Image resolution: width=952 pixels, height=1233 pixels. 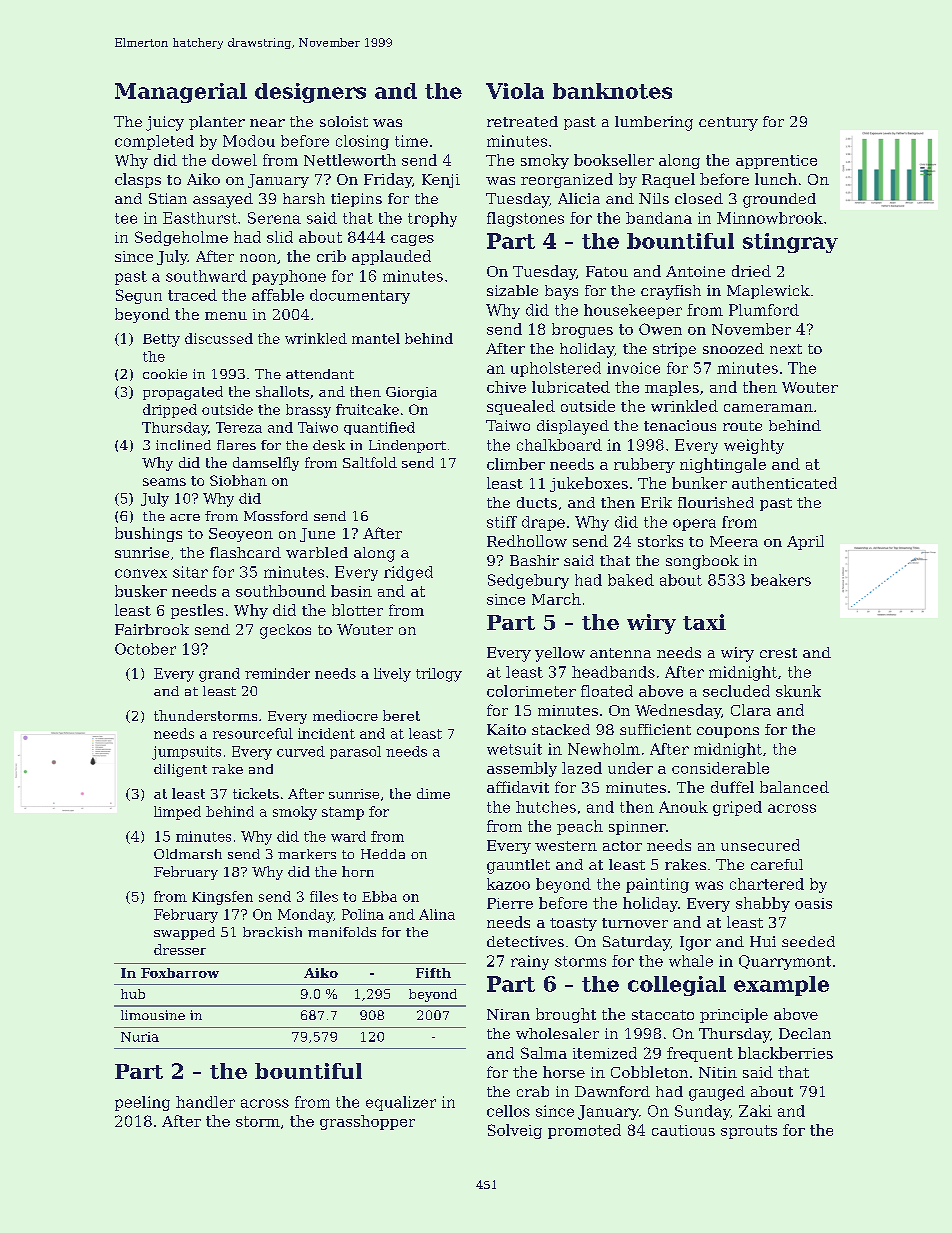 I want to click on cellos, so click(x=508, y=1111).
